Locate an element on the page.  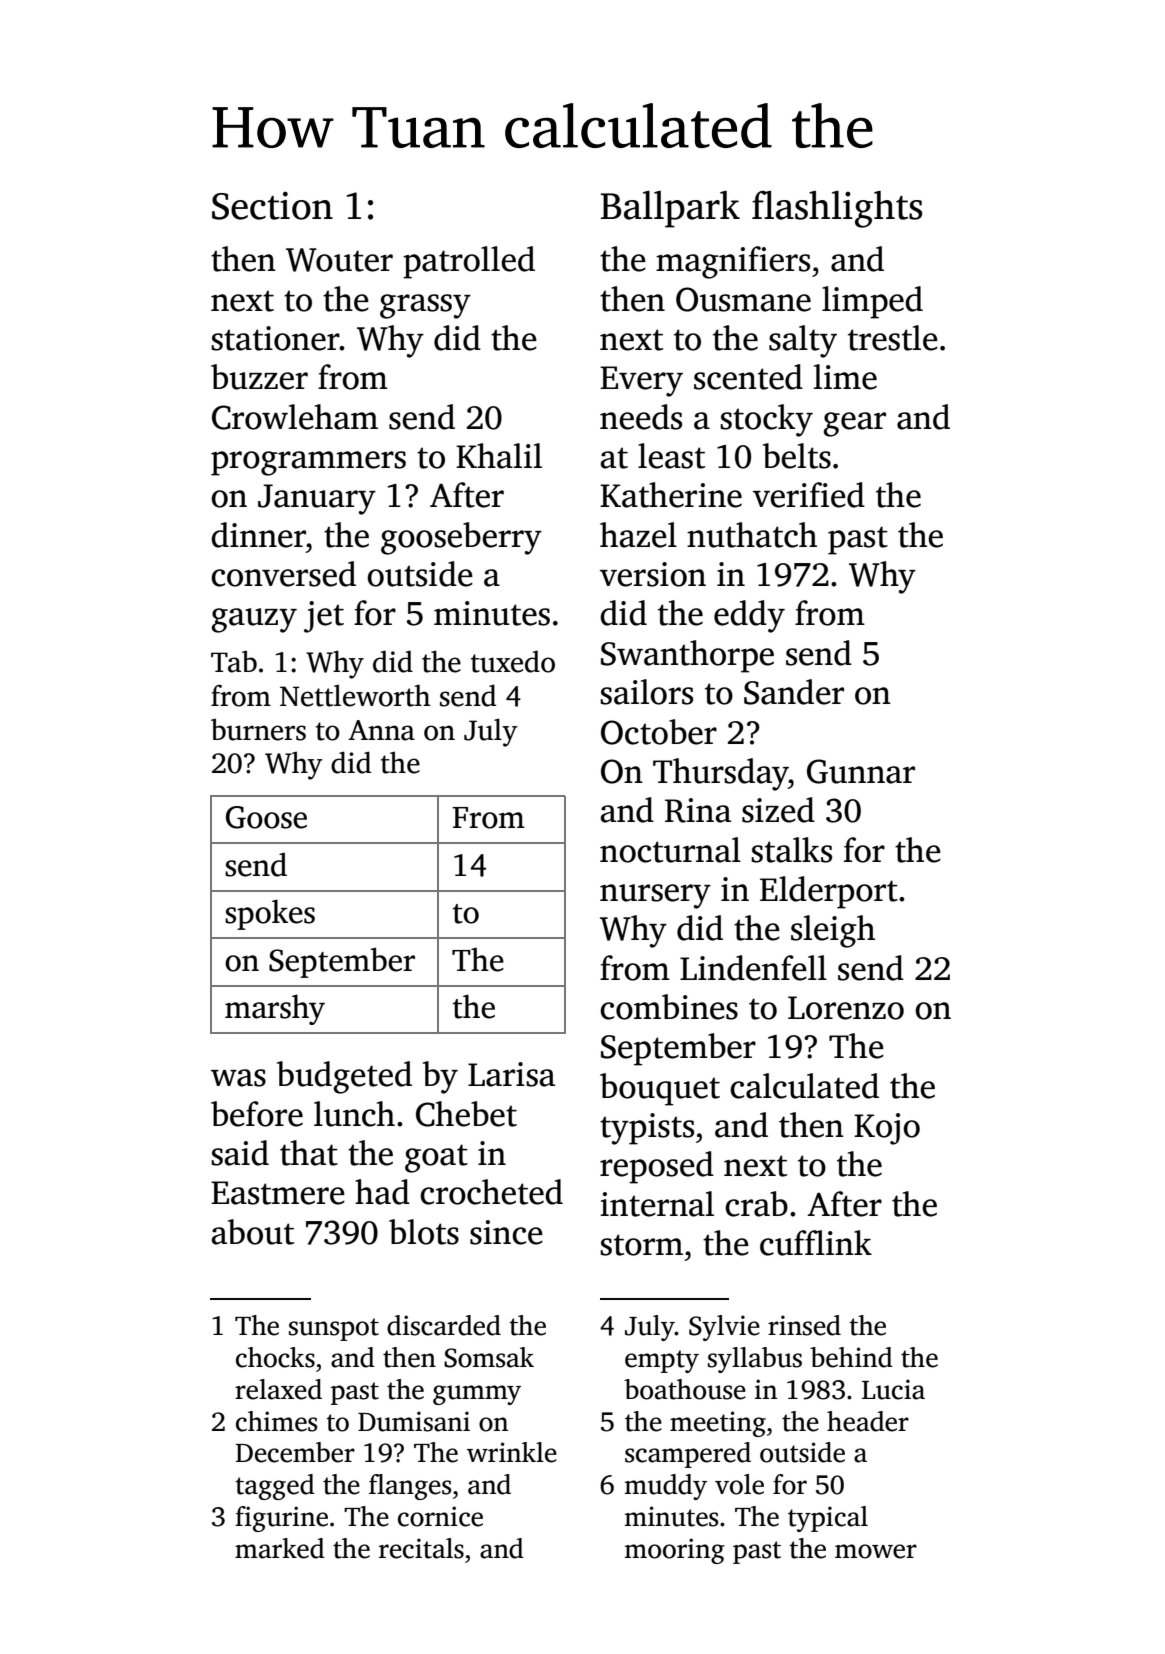
limped is located at coordinates (872, 302).
